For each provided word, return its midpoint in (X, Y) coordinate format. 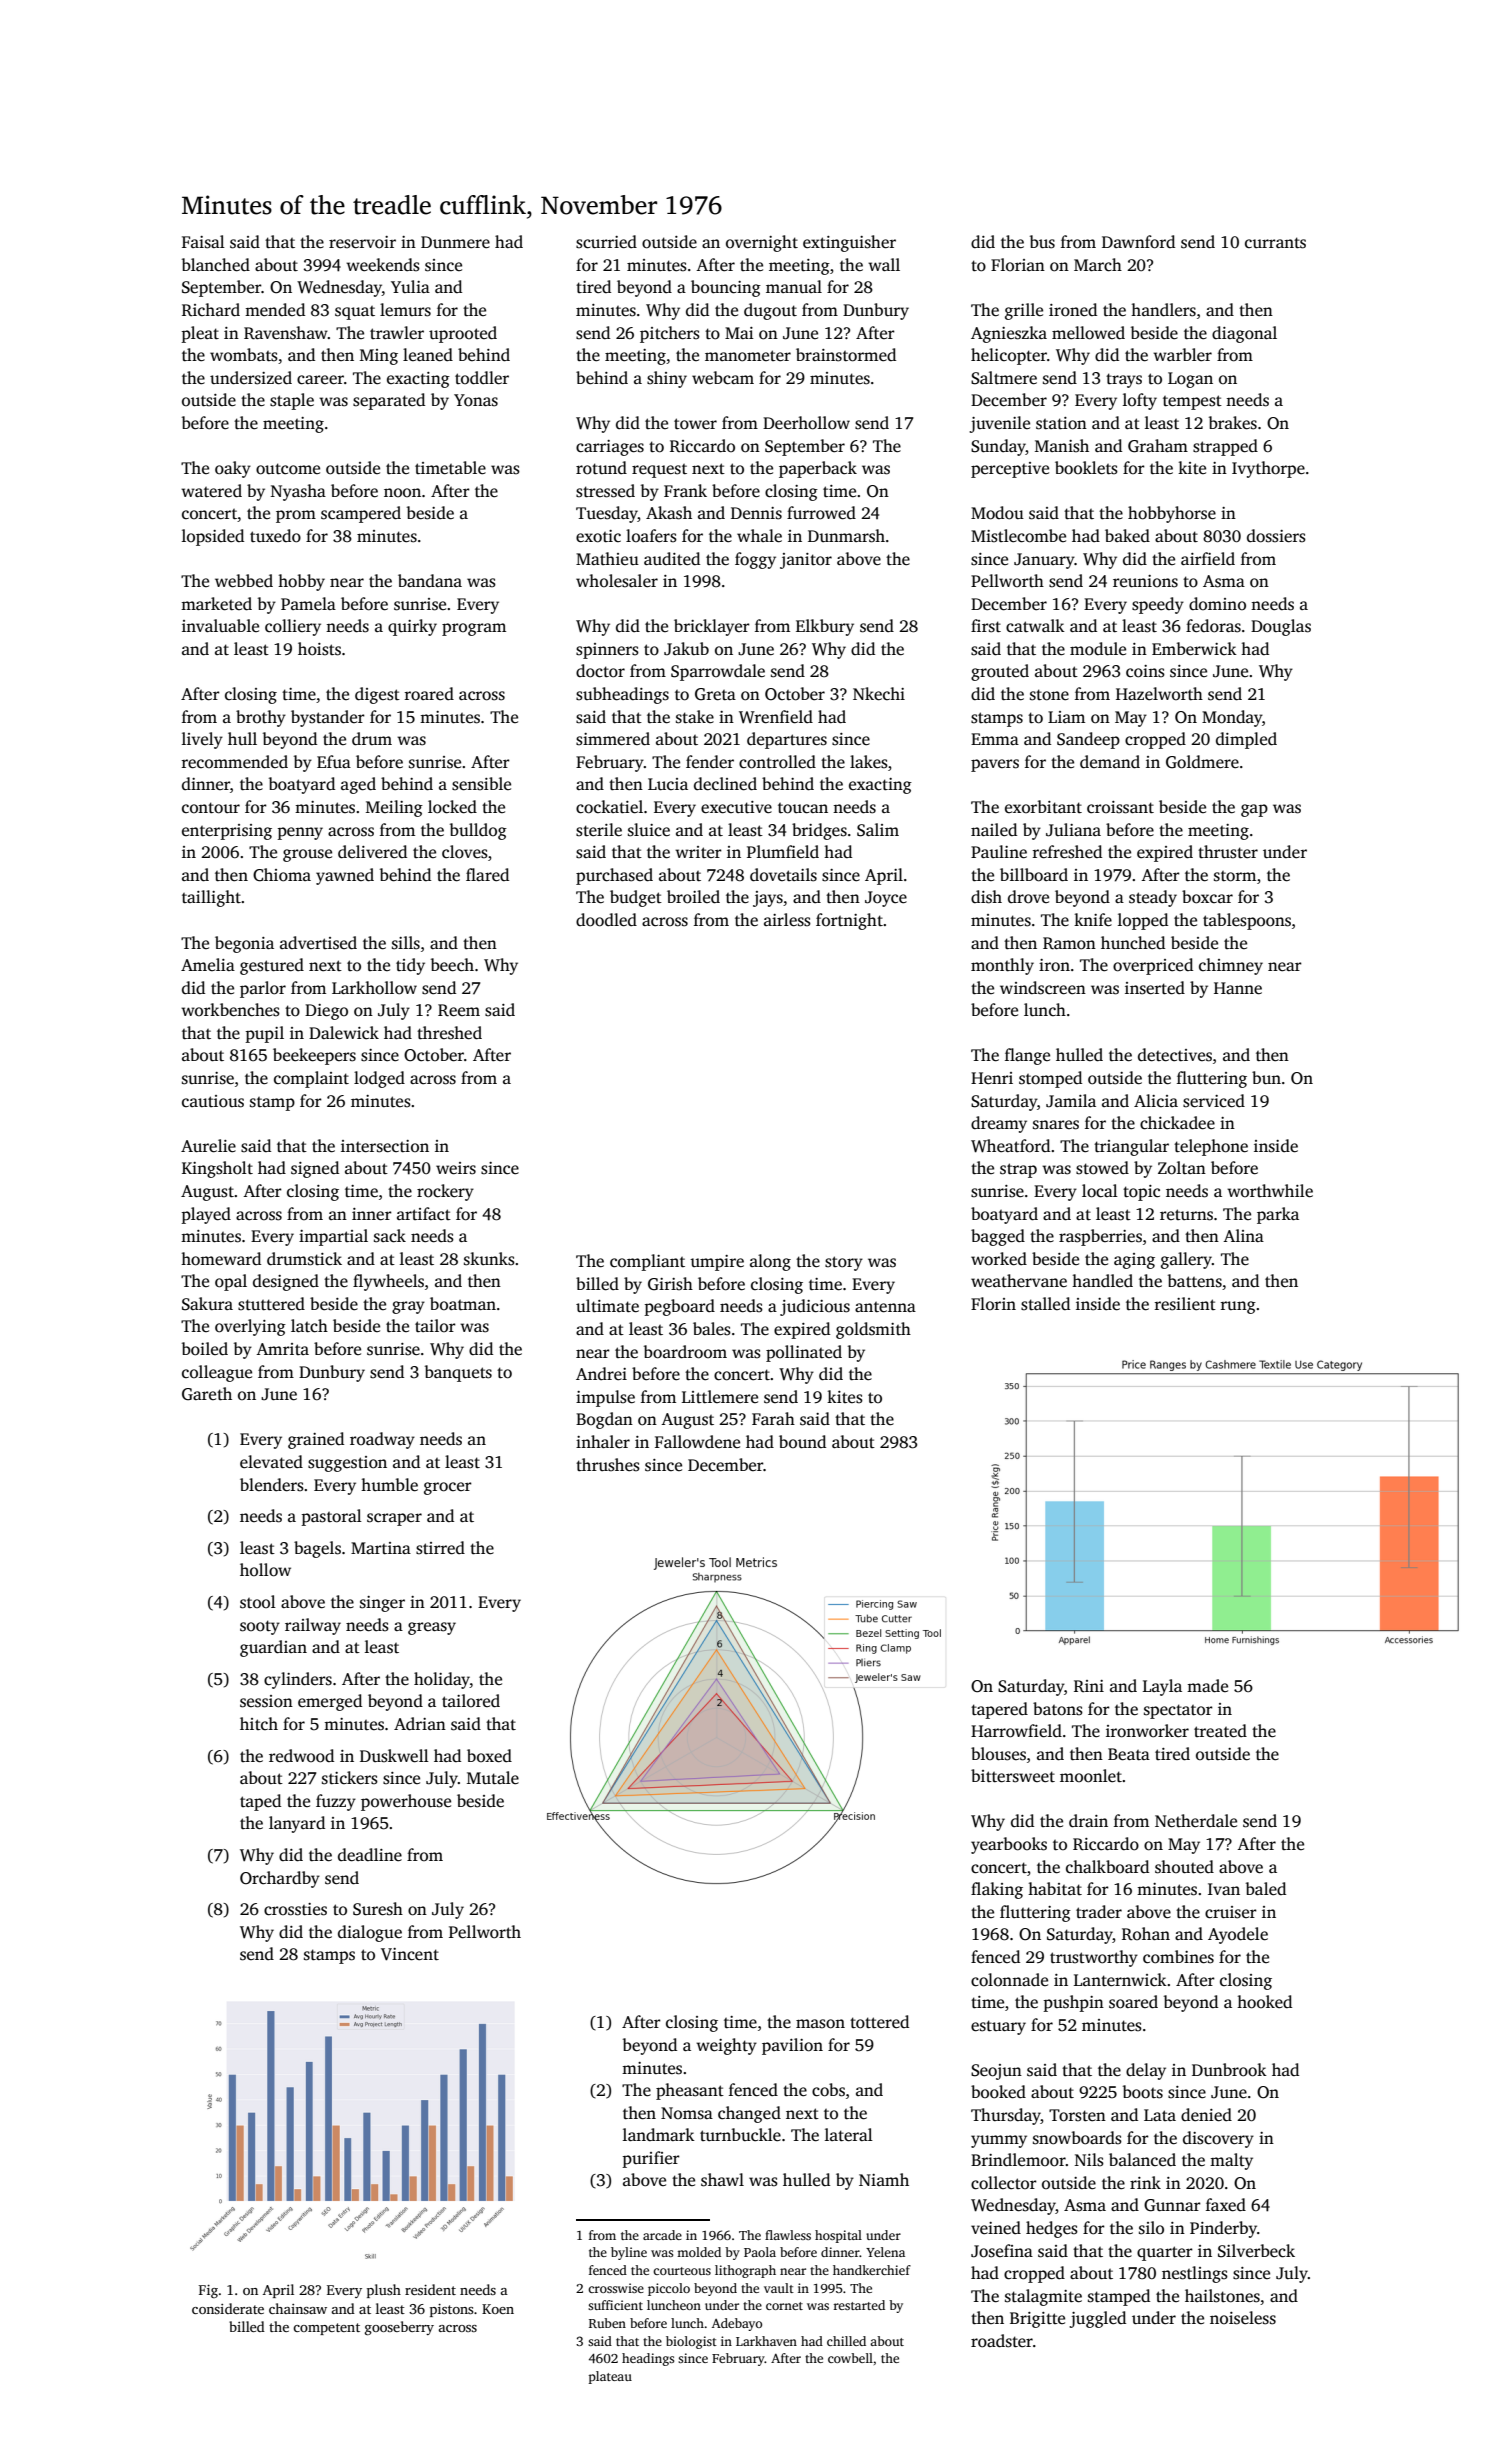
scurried (606, 242)
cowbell (850, 2358)
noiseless (1243, 2318)
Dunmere (455, 242)
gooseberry (399, 2328)
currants (1275, 243)
